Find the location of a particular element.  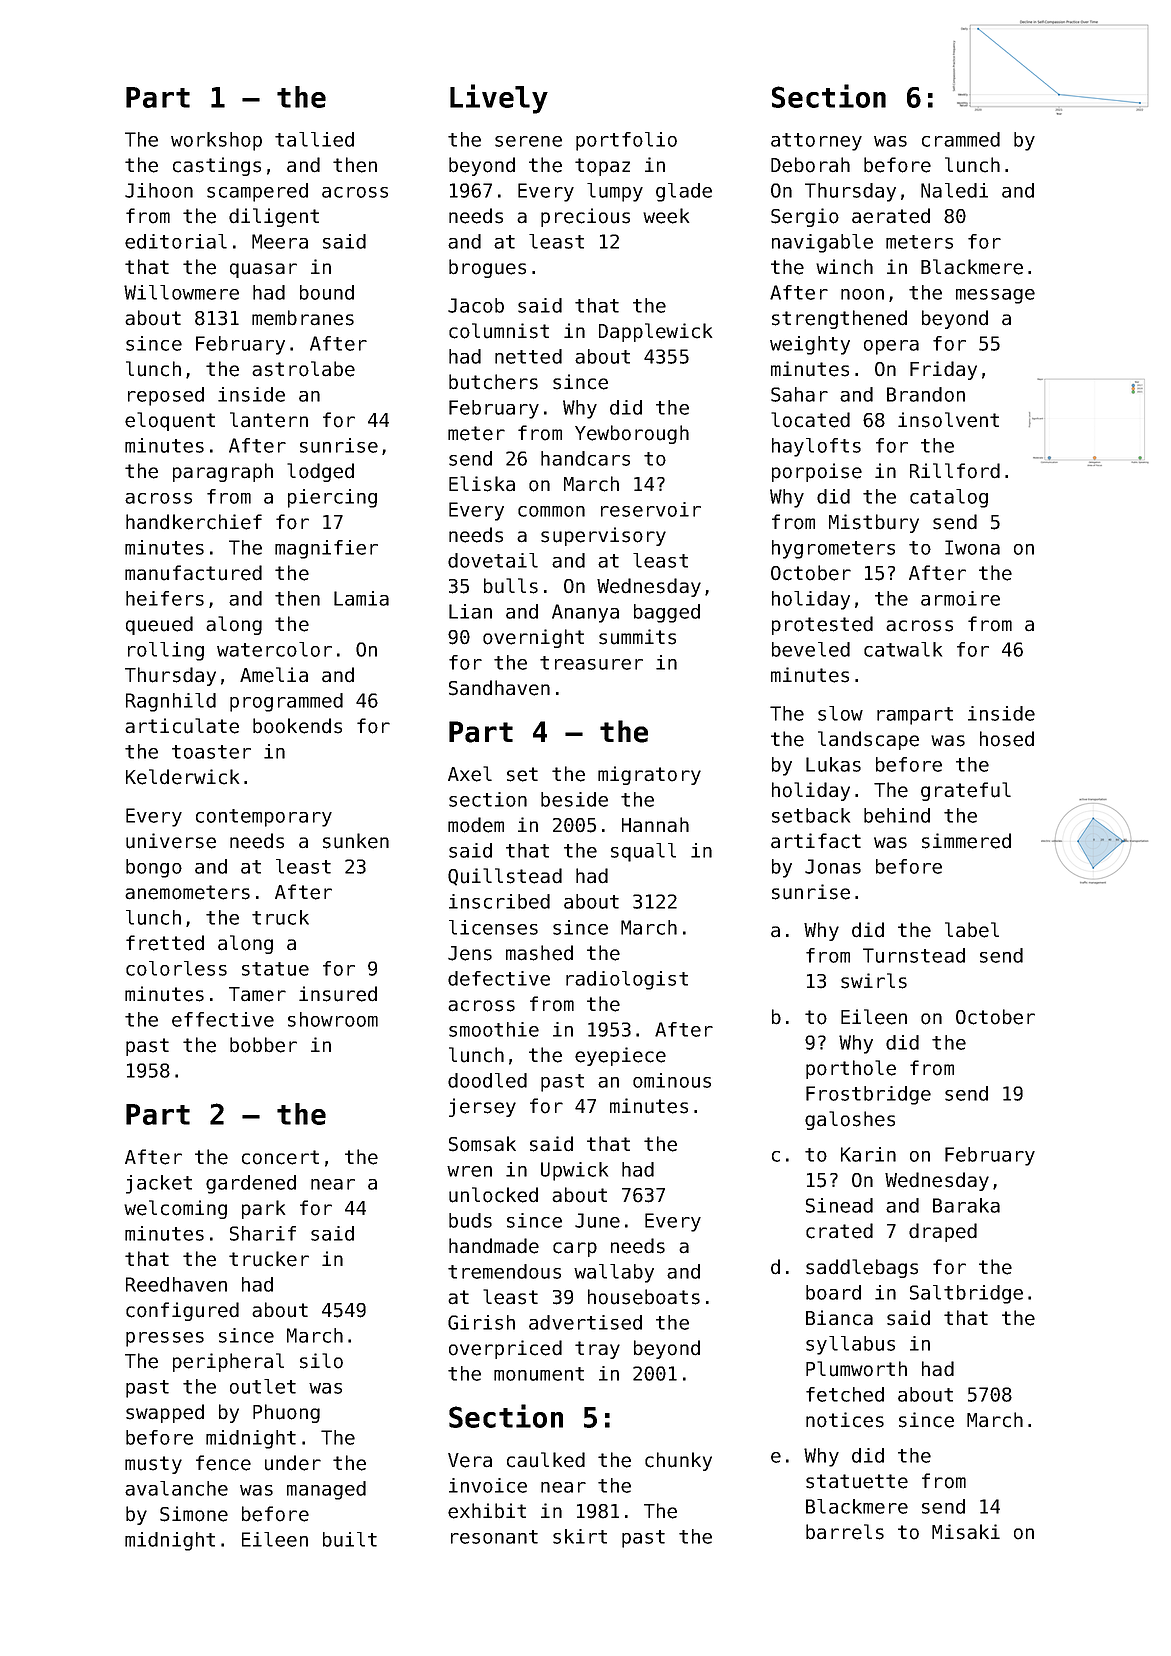

notices is located at coordinates (845, 1420).
